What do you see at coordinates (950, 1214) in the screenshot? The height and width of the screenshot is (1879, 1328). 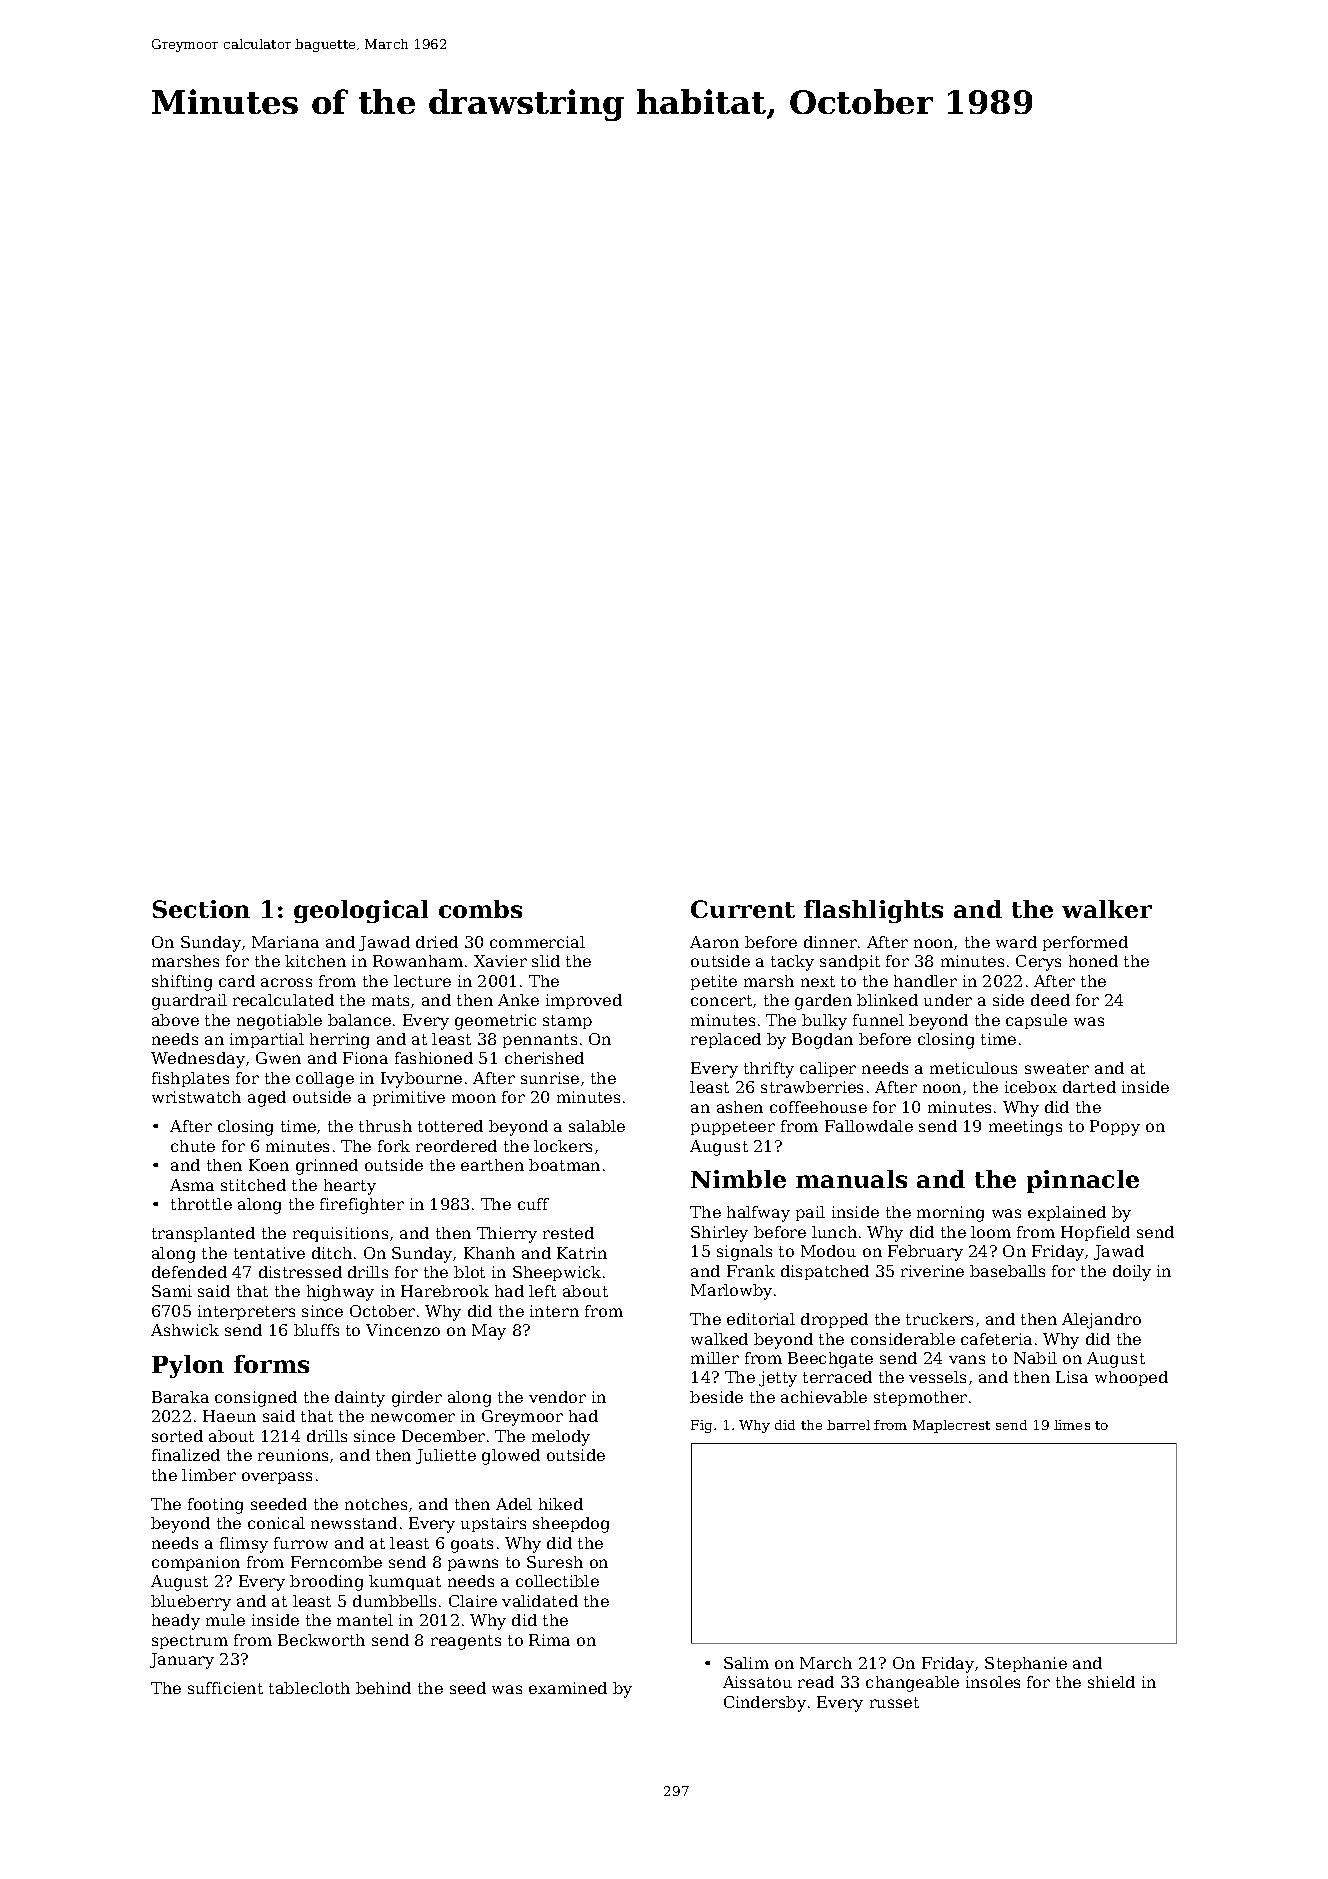 I see `morning` at bounding box center [950, 1214].
